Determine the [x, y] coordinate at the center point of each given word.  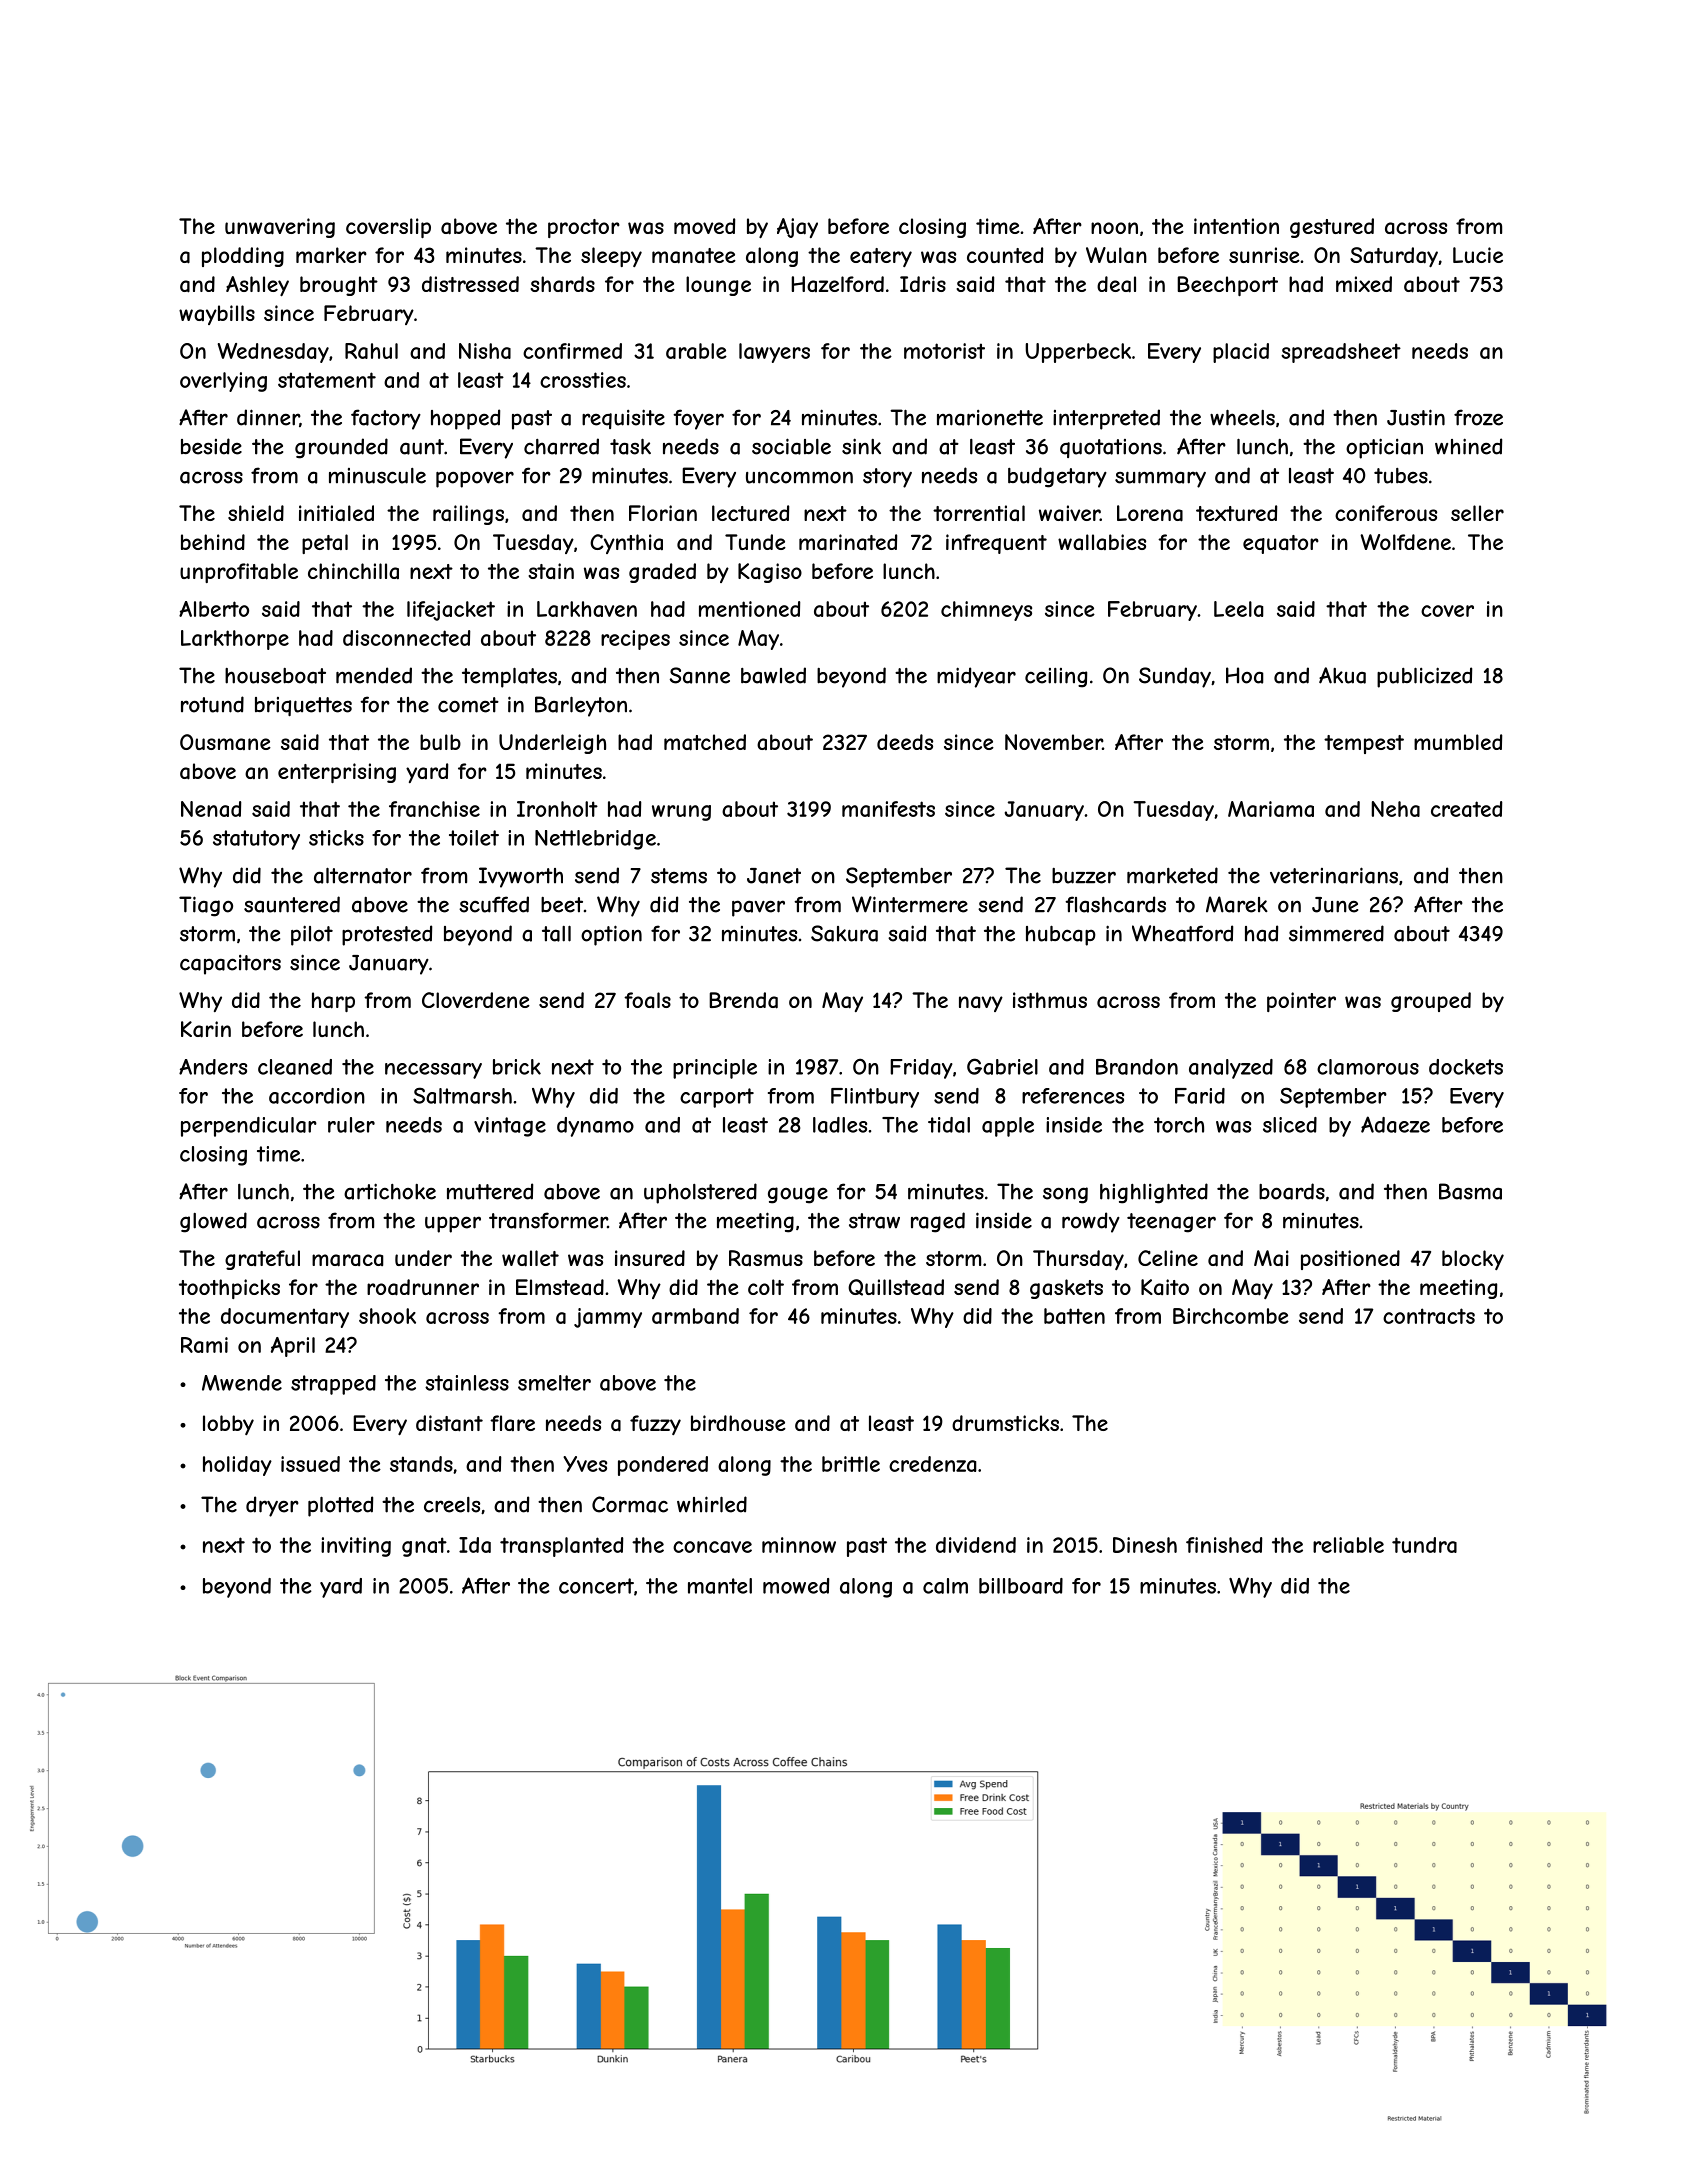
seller [1477, 513]
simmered [1336, 933]
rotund [212, 704]
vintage [510, 1127]
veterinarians [1334, 875]
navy [981, 1004]
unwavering [280, 228]
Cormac [630, 1504]
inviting [356, 1547]
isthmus [1050, 1000]
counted [1005, 255]
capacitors [230, 965]
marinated [848, 542]
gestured [1332, 228]
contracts [1429, 1316]
